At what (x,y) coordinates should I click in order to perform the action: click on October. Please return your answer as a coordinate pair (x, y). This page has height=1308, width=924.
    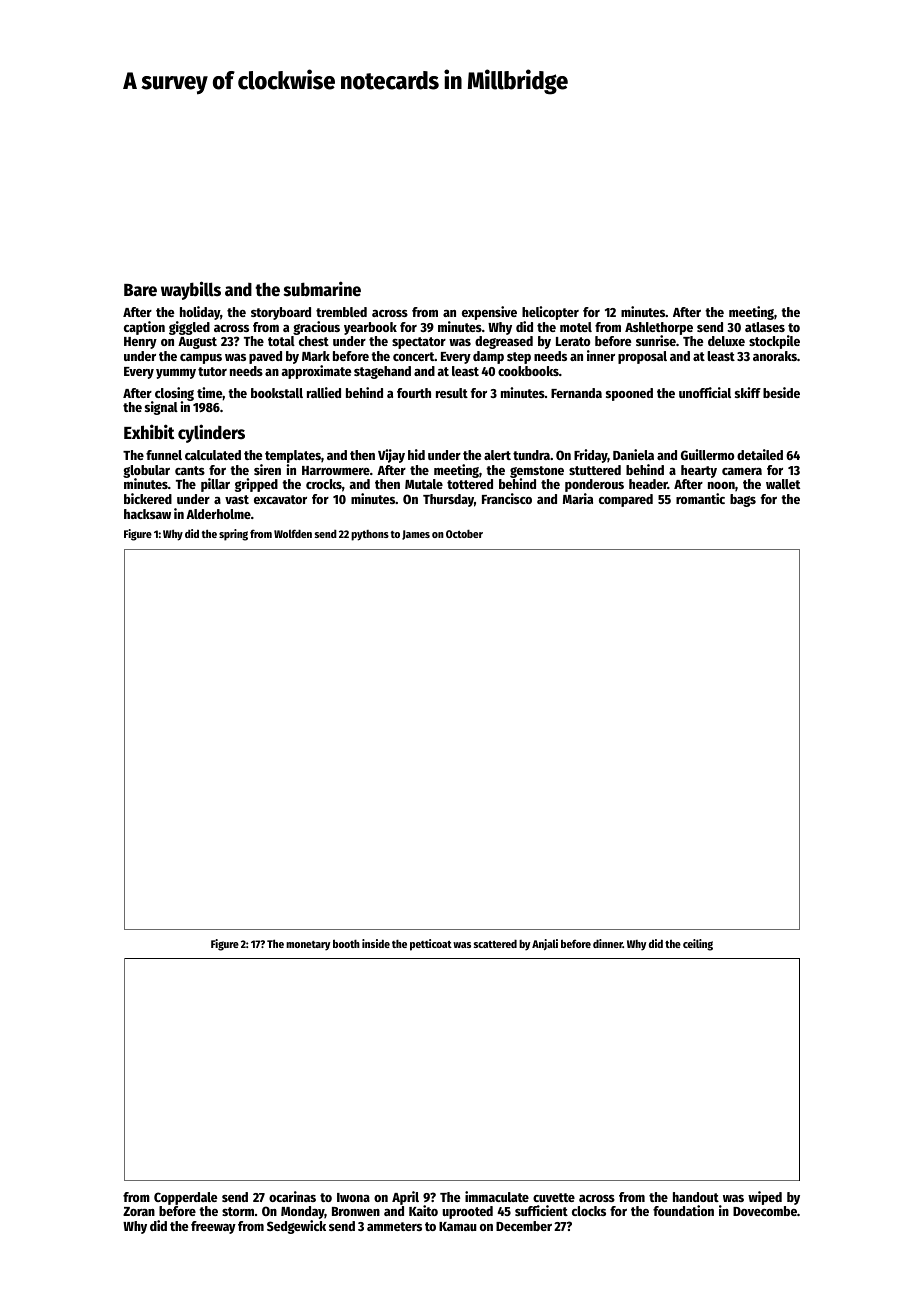
    Looking at the image, I should click on (464, 534).
